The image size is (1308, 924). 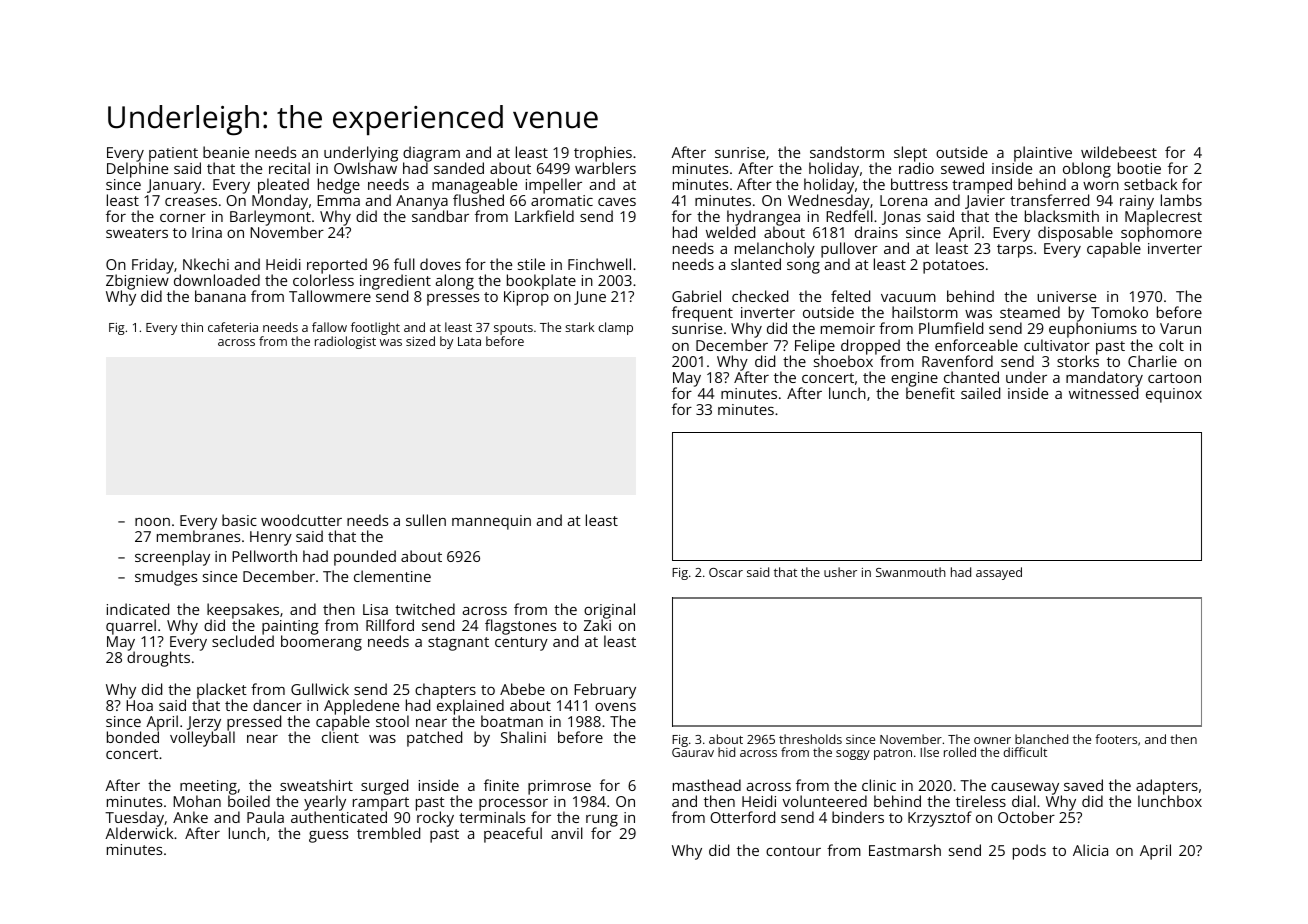 What do you see at coordinates (328, 837) in the page?
I see `guess` at bounding box center [328, 837].
